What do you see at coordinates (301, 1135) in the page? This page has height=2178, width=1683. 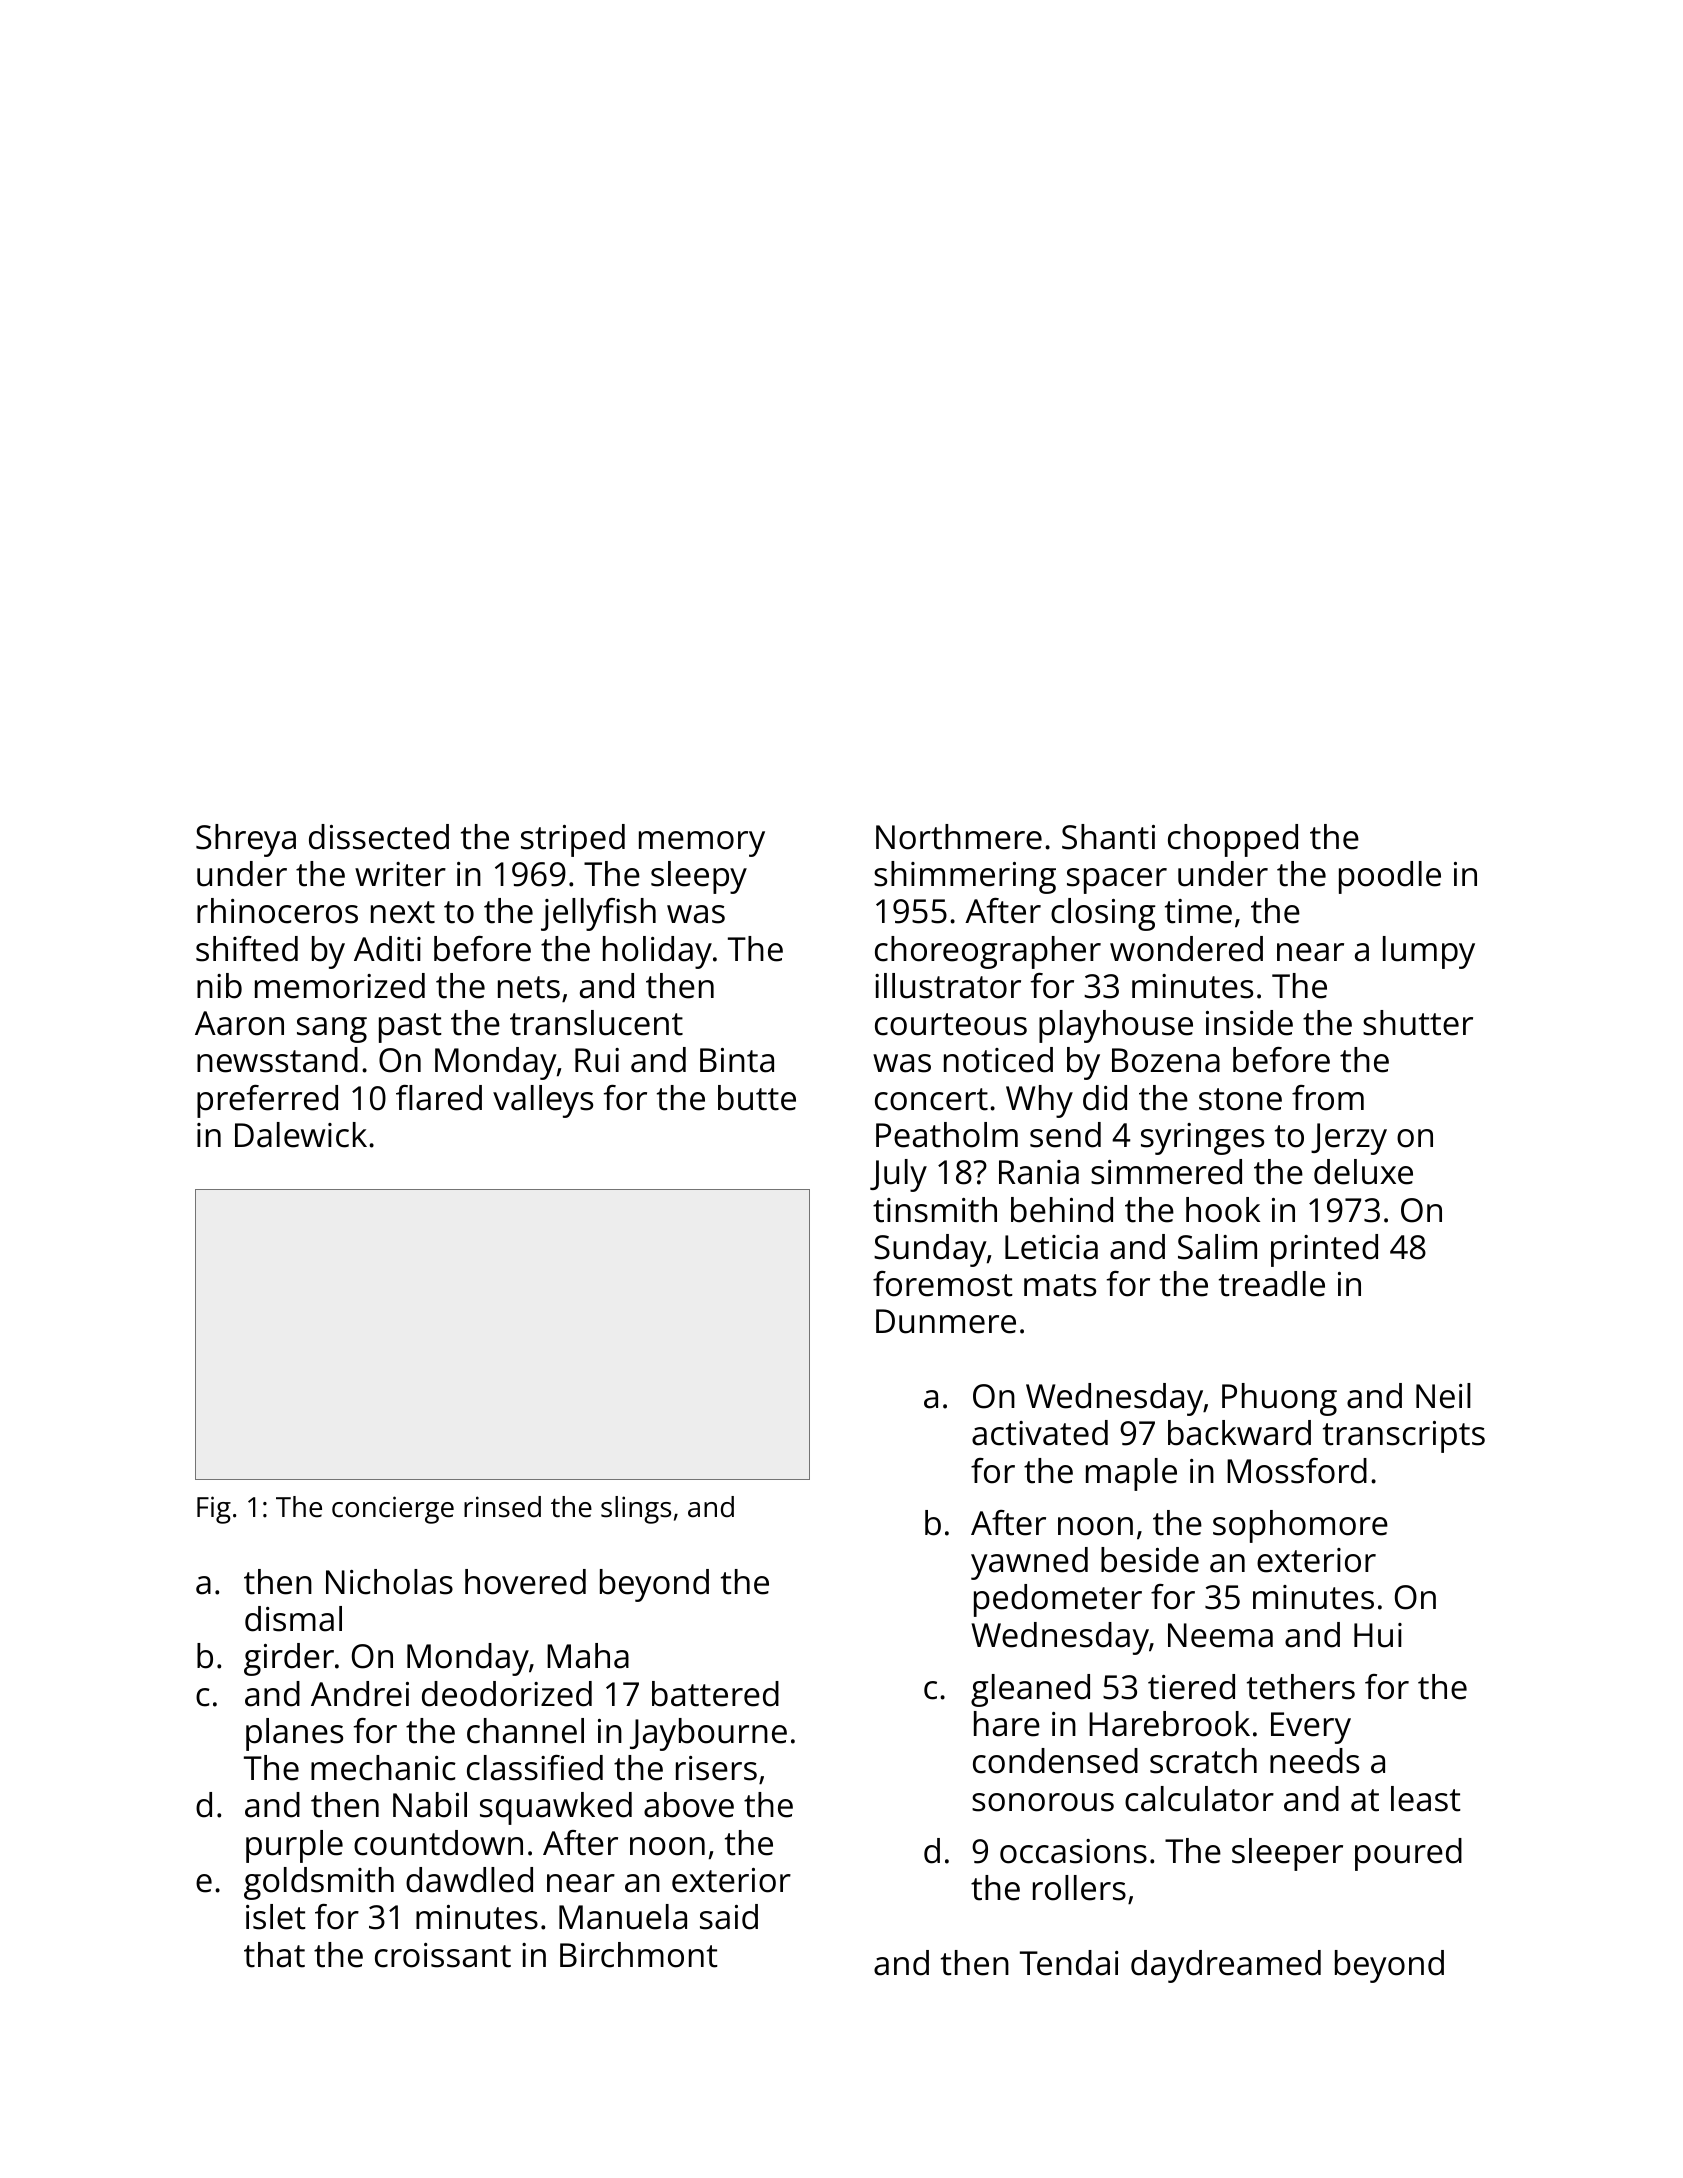 I see `Dalewick` at bounding box center [301, 1135].
